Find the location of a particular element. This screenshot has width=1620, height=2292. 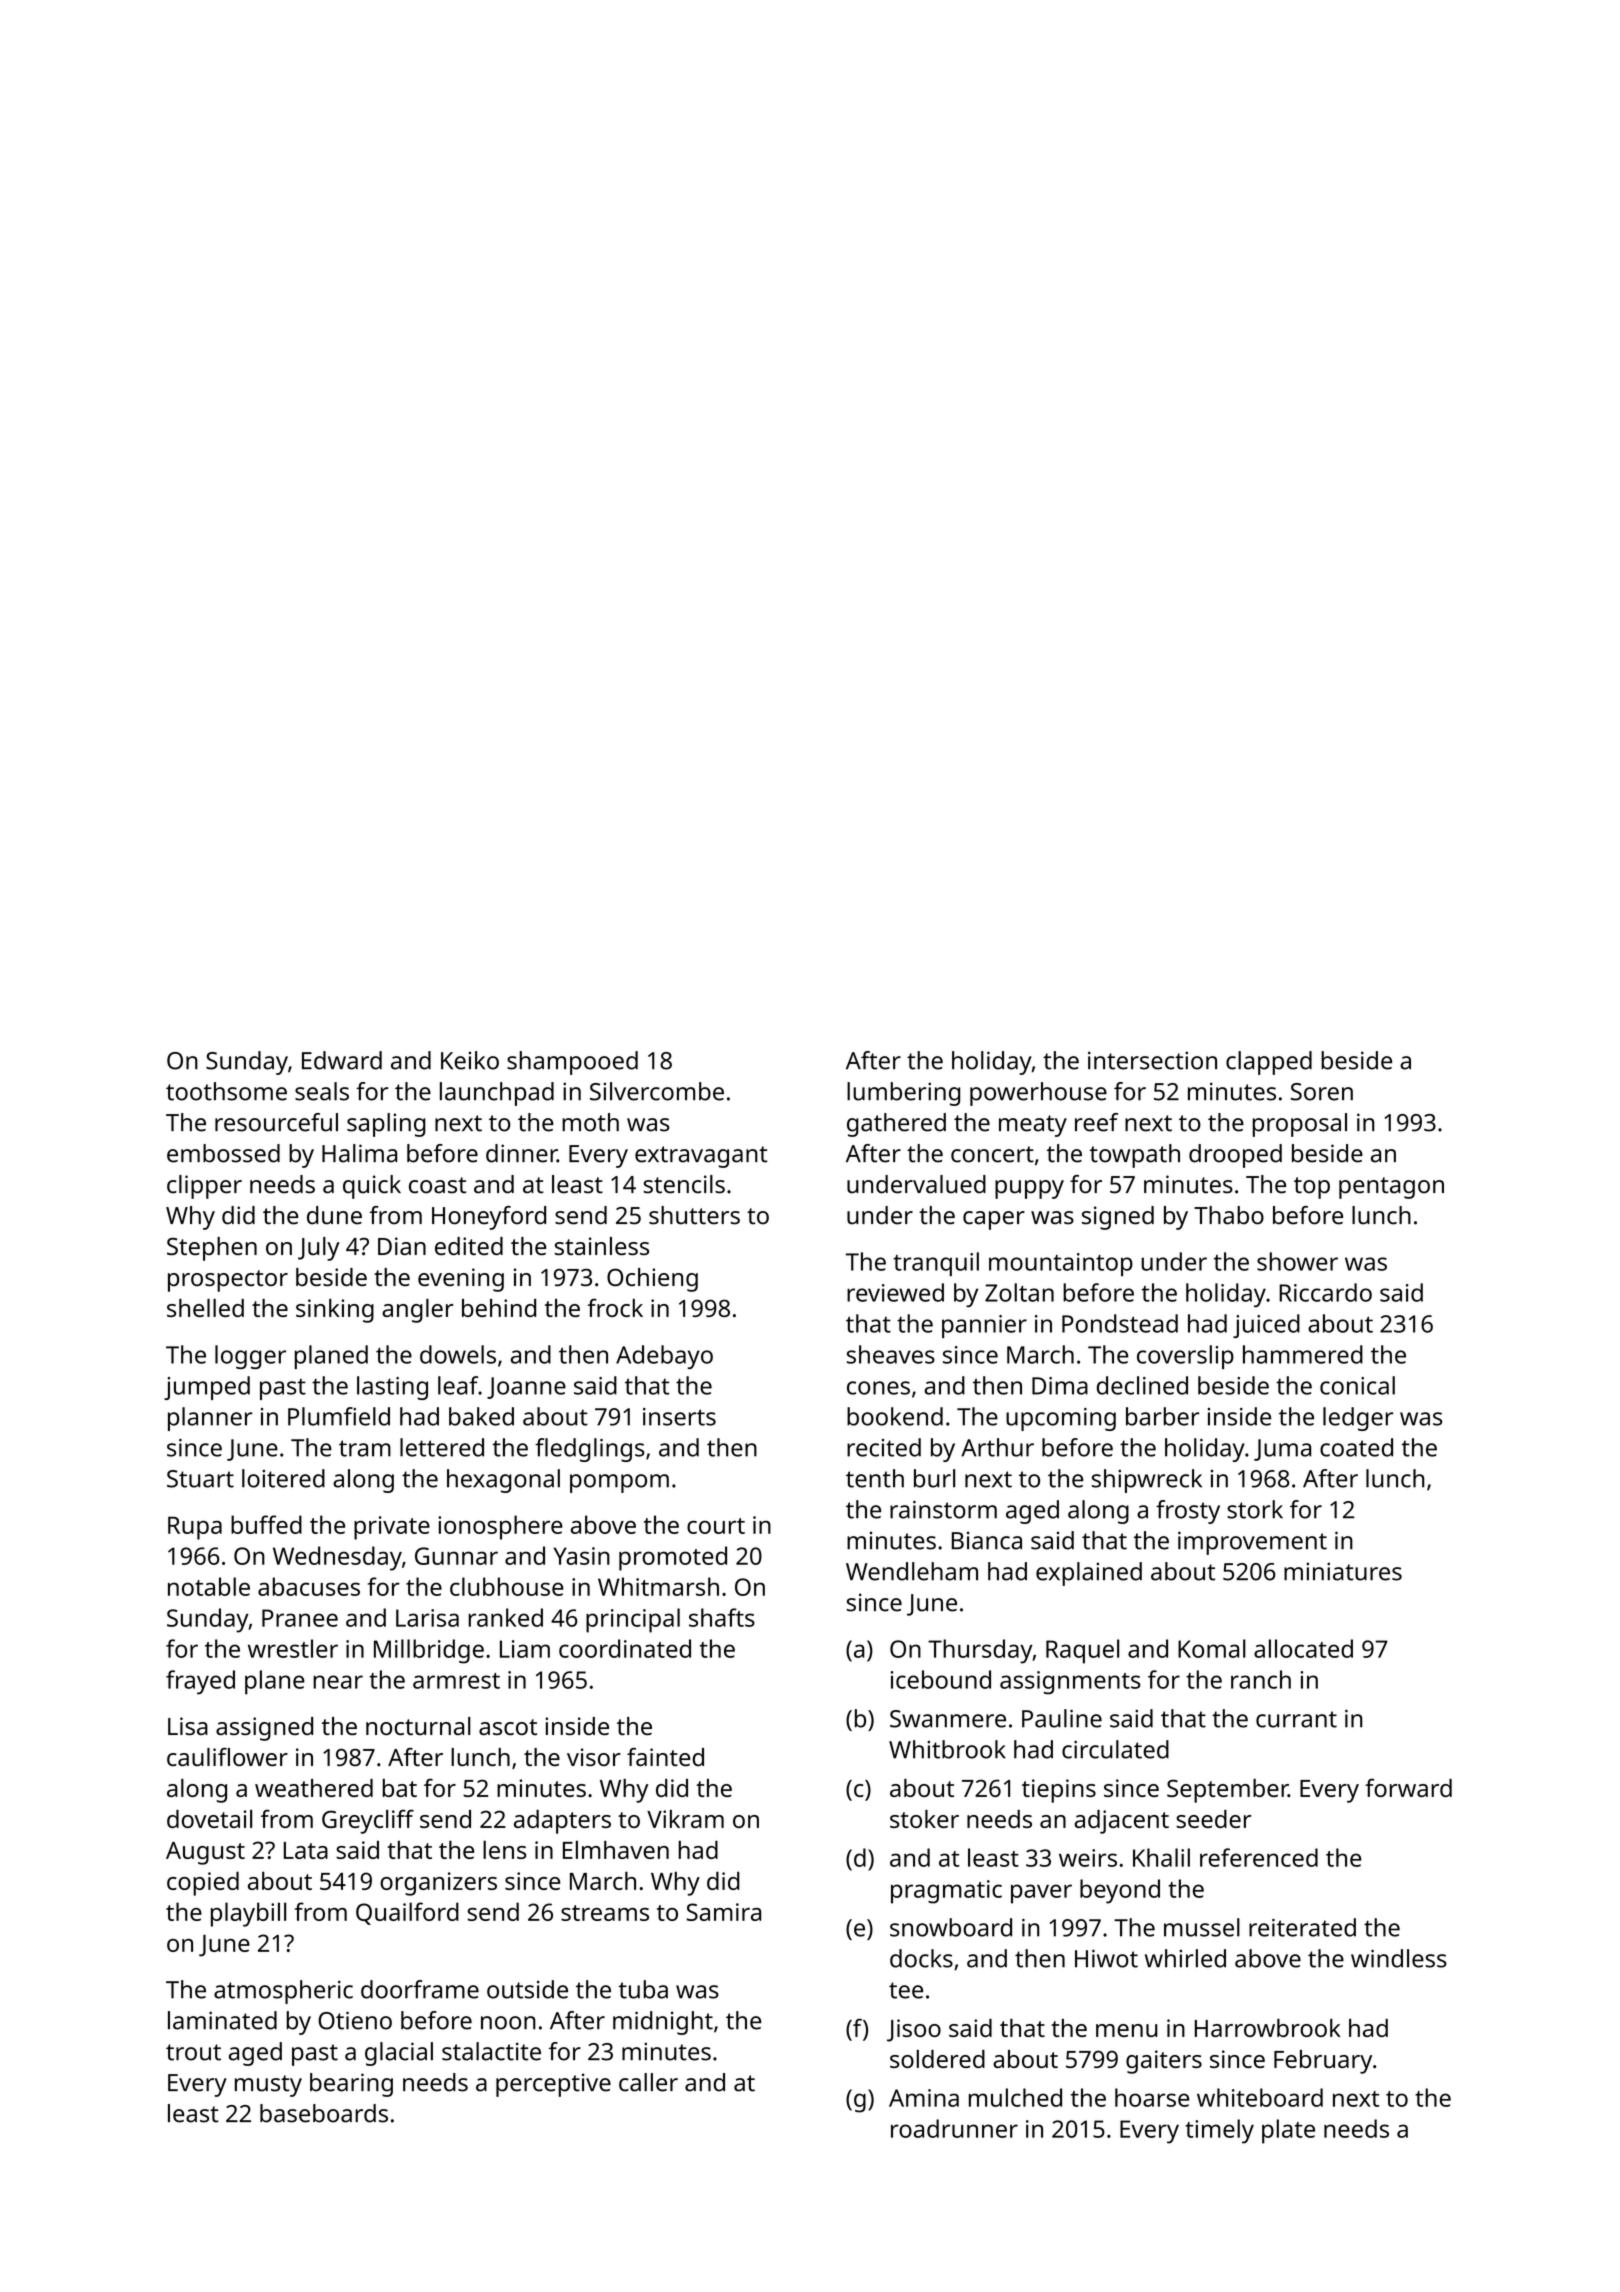

tee is located at coordinates (906, 1990).
